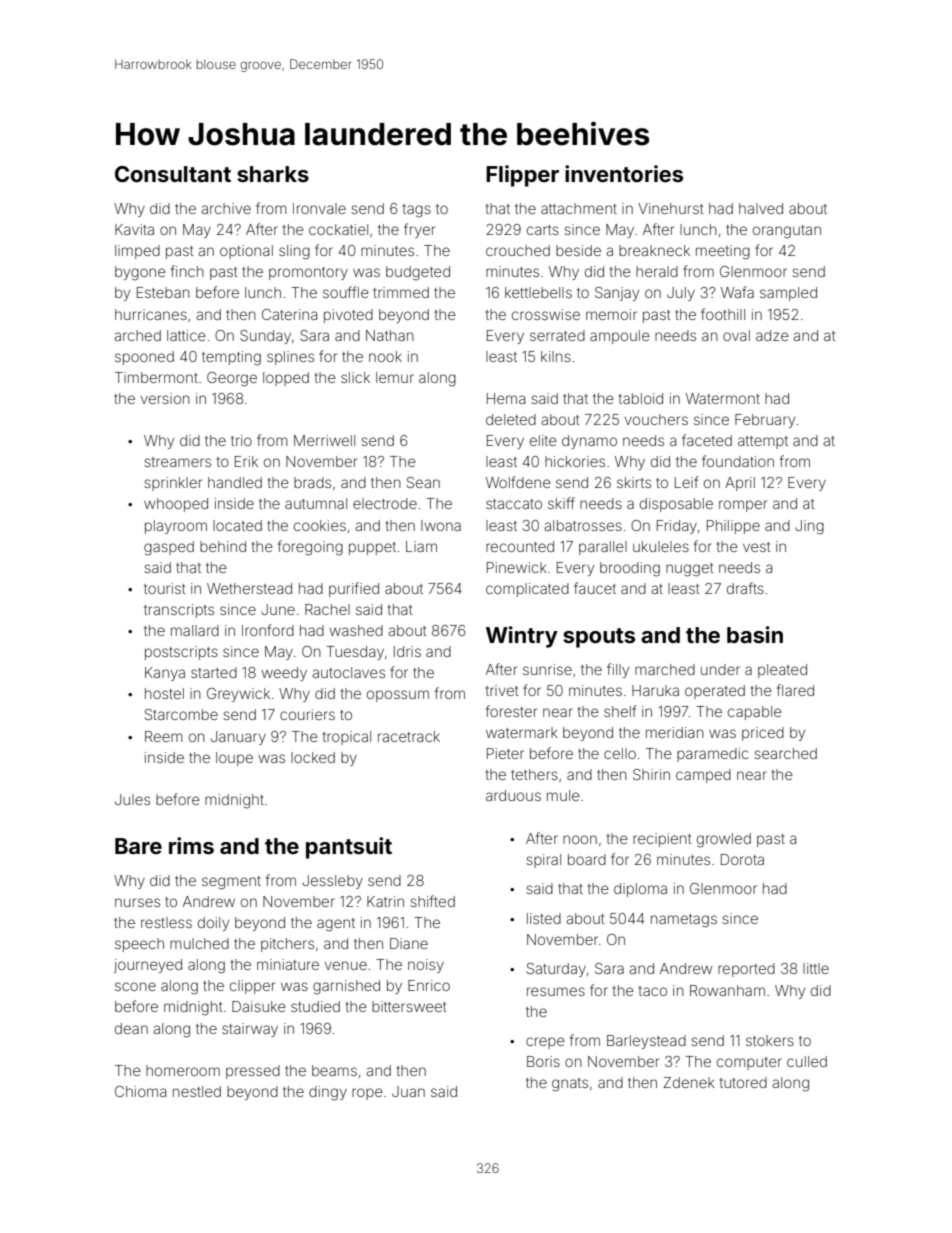 This image has height=1233, width=952. I want to click on mulched, so click(199, 943).
